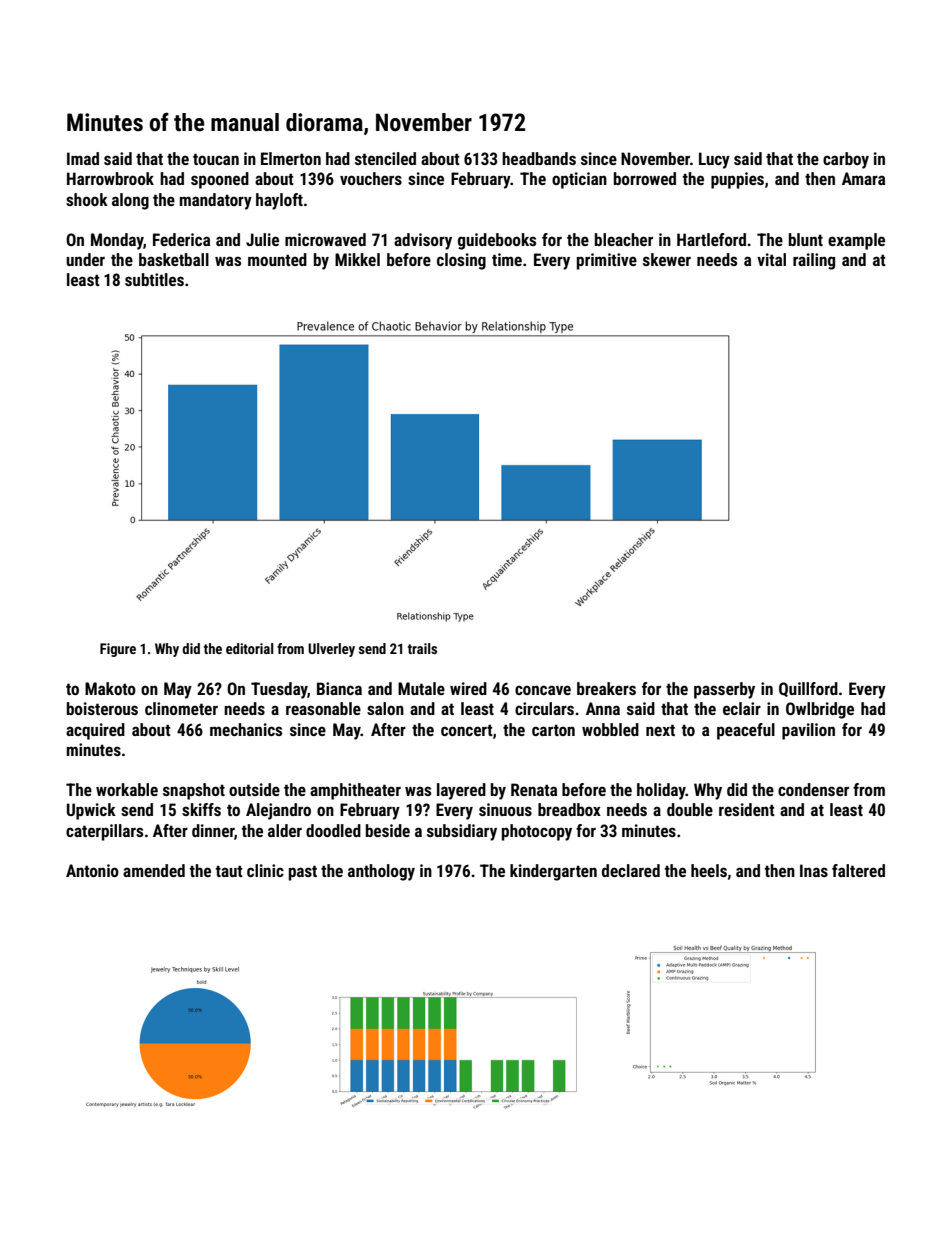 Image resolution: width=952 pixels, height=1233 pixels. Describe the element at coordinates (771, 259) in the page. I see `vital` at that location.
